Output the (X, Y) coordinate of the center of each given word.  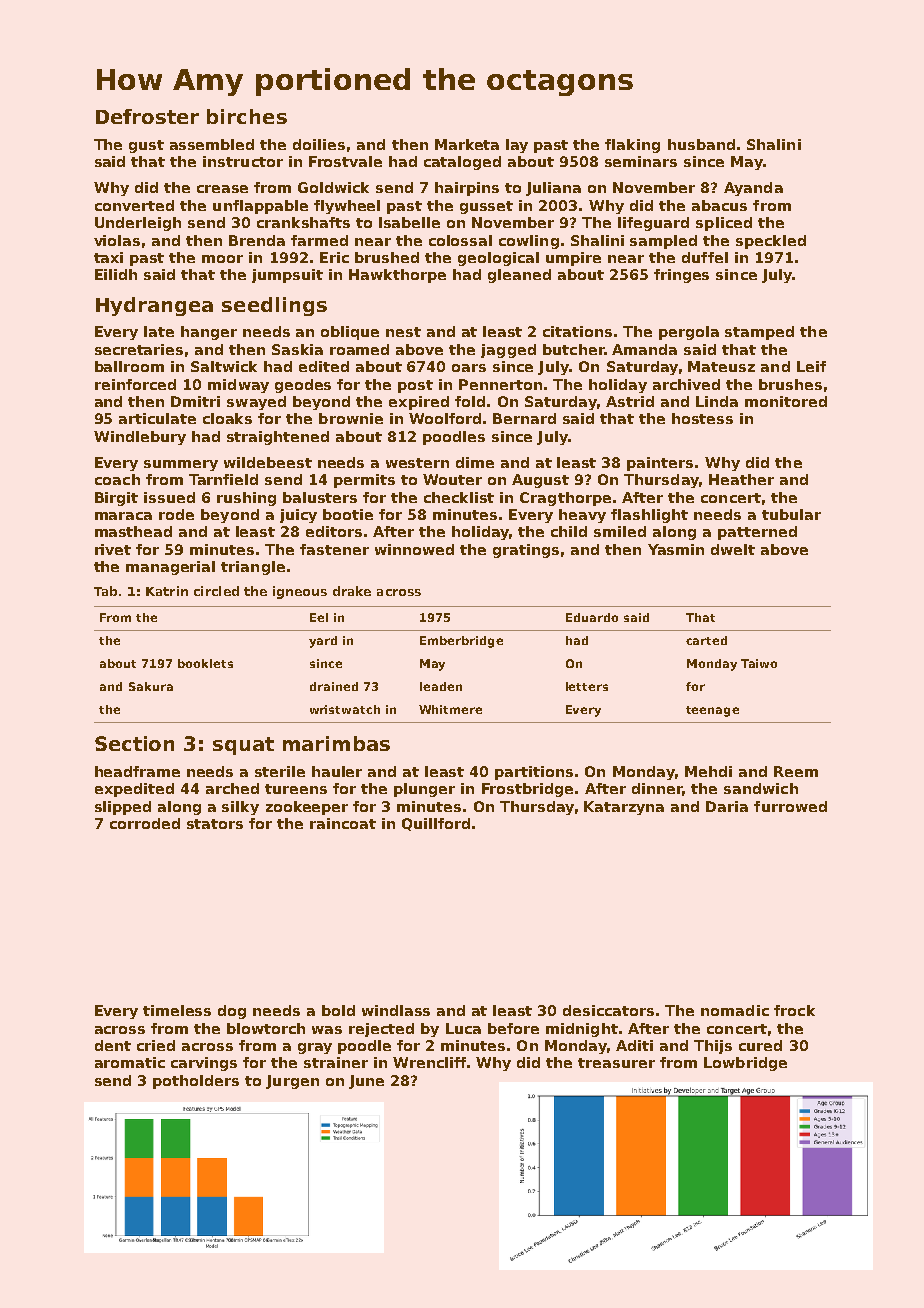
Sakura (151, 686)
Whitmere (450, 709)
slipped (123, 808)
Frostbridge (527, 790)
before (513, 1028)
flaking (632, 146)
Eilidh (116, 274)
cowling (529, 242)
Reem (796, 771)
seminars (641, 161)
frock (794, 1010)
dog (232, 1012)
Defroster (147, 116)
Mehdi (708, 771)
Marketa (467, 144)
